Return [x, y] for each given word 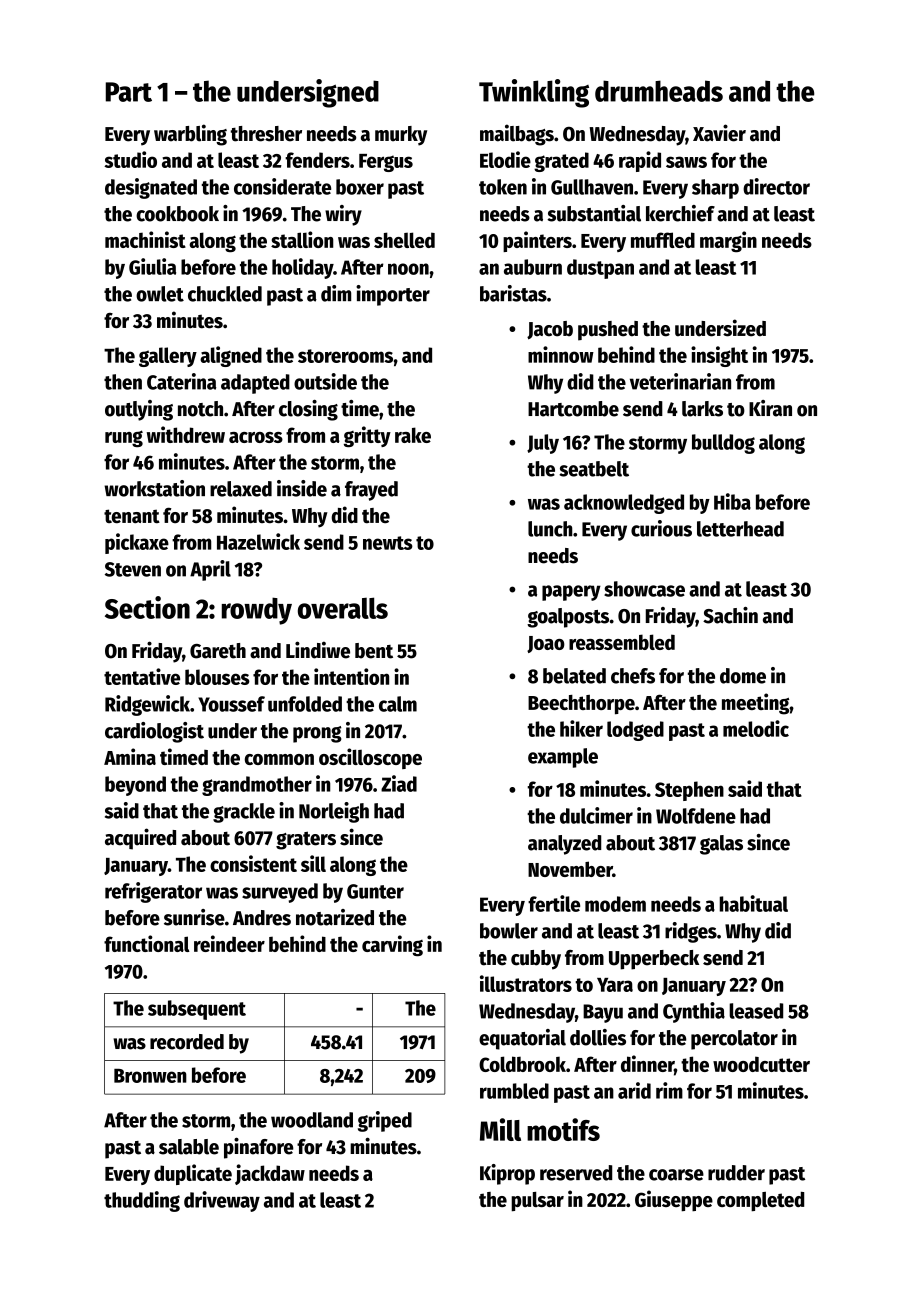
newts [388, 543]
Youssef [231, 704]
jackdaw [270, 1174]
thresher [266, 134]
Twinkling [534, 93]
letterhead [740, 529]
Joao [546, 644]
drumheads [659, 91]
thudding [142, 1201]
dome [743, 676]
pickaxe [137, 543]
